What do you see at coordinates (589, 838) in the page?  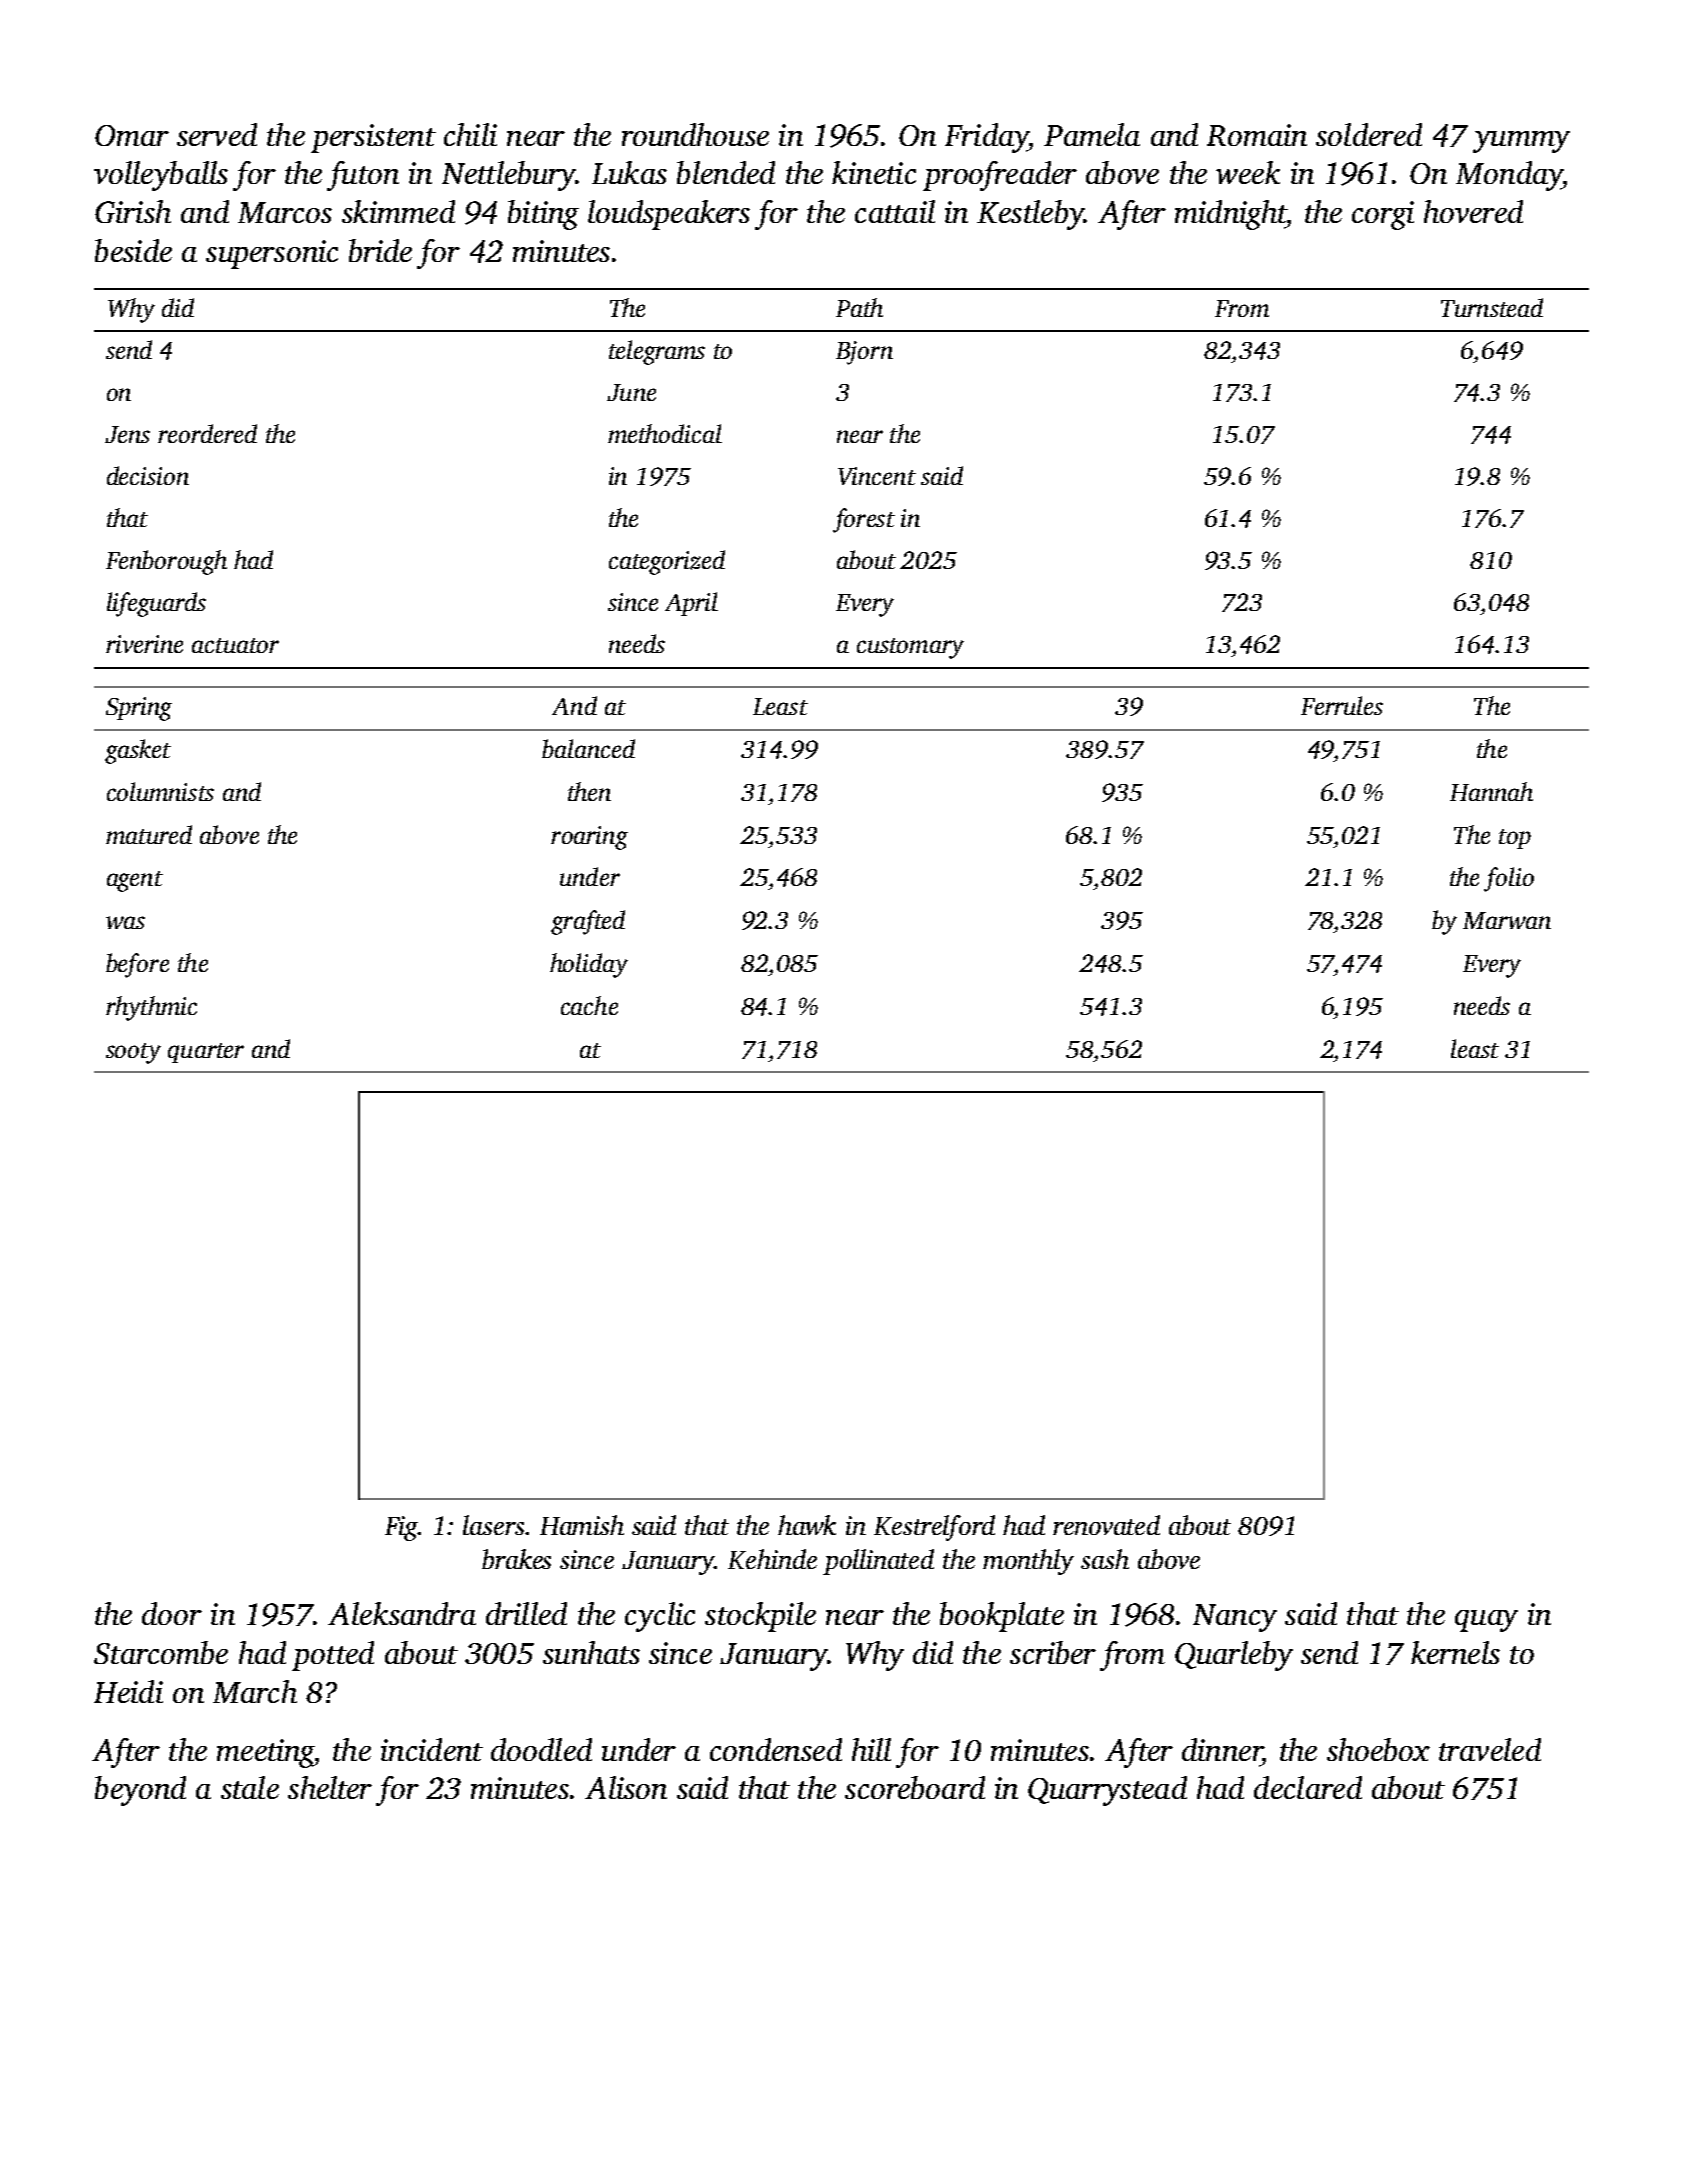 I see `roaring` at bounding box center [589, 838].
